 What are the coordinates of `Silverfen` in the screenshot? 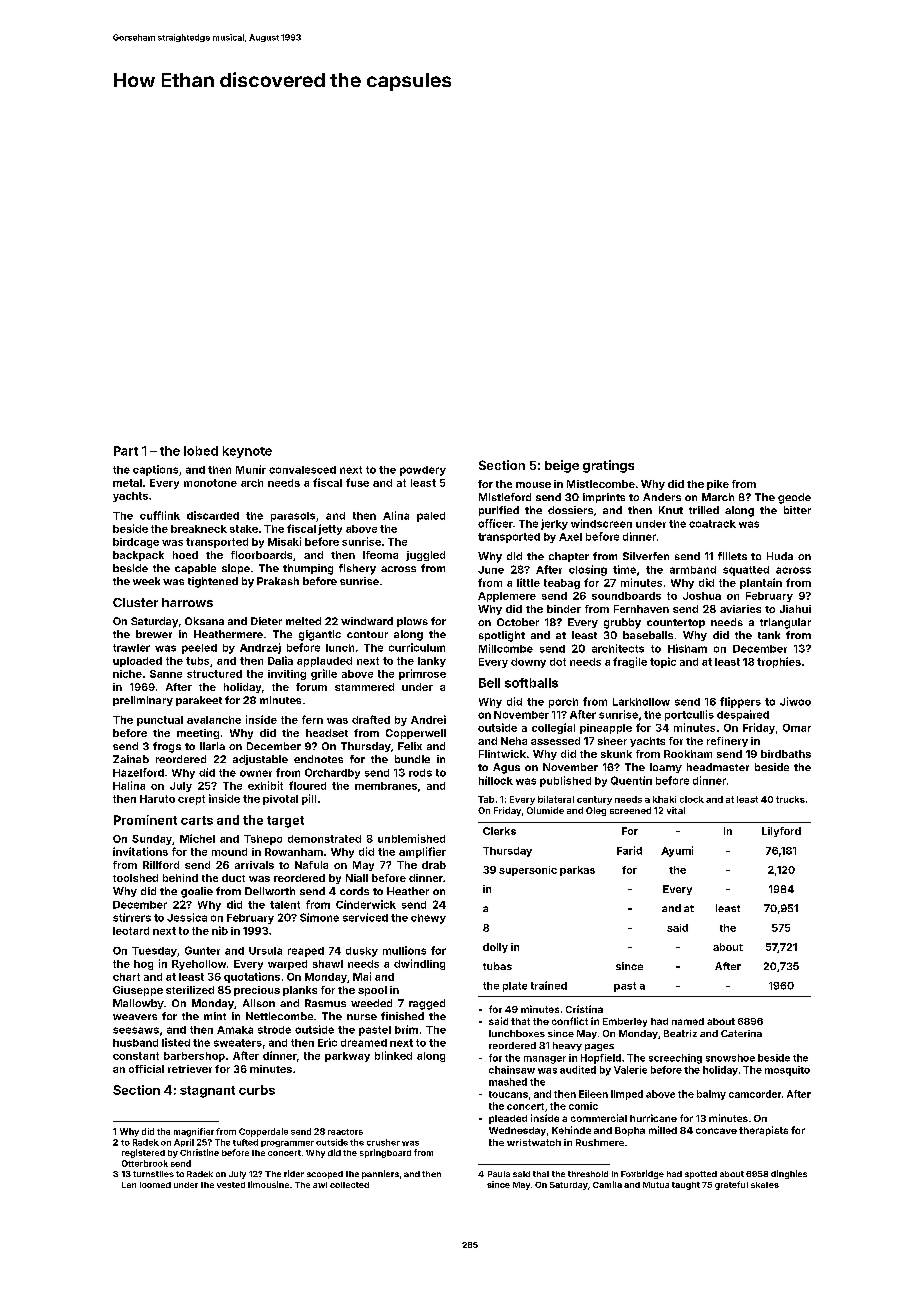 It's located at (646, 556).
